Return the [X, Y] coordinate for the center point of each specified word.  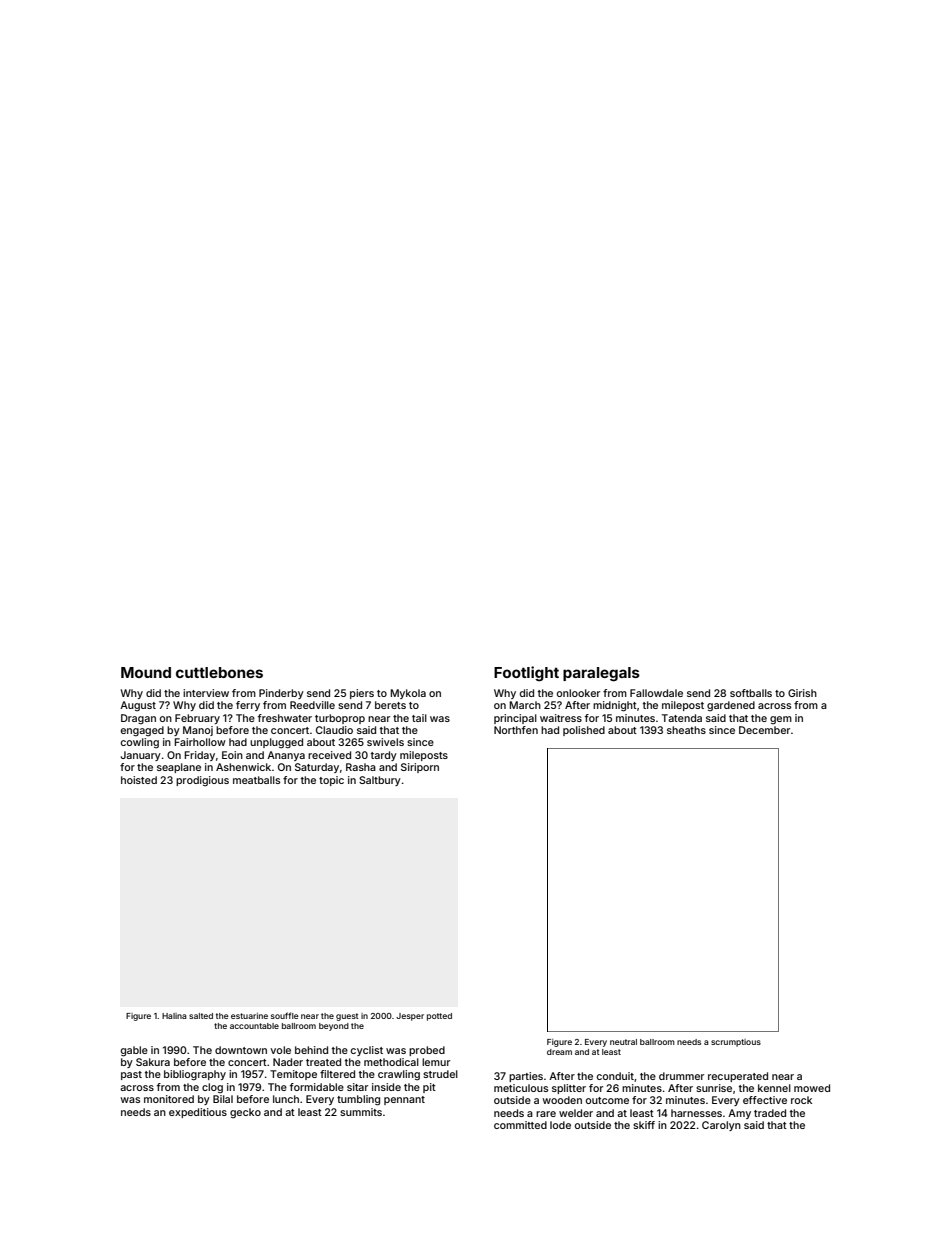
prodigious [202, 781]
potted [439, 1017]
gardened [731, 706]
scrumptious [736, 1043]
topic [331, 781]
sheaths [686, 730]
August [138, 706]
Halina [174, 1016]
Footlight [526, 674]
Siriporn [420, 768]
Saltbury [380, 781]
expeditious [198, 1113]
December [764, 730]
